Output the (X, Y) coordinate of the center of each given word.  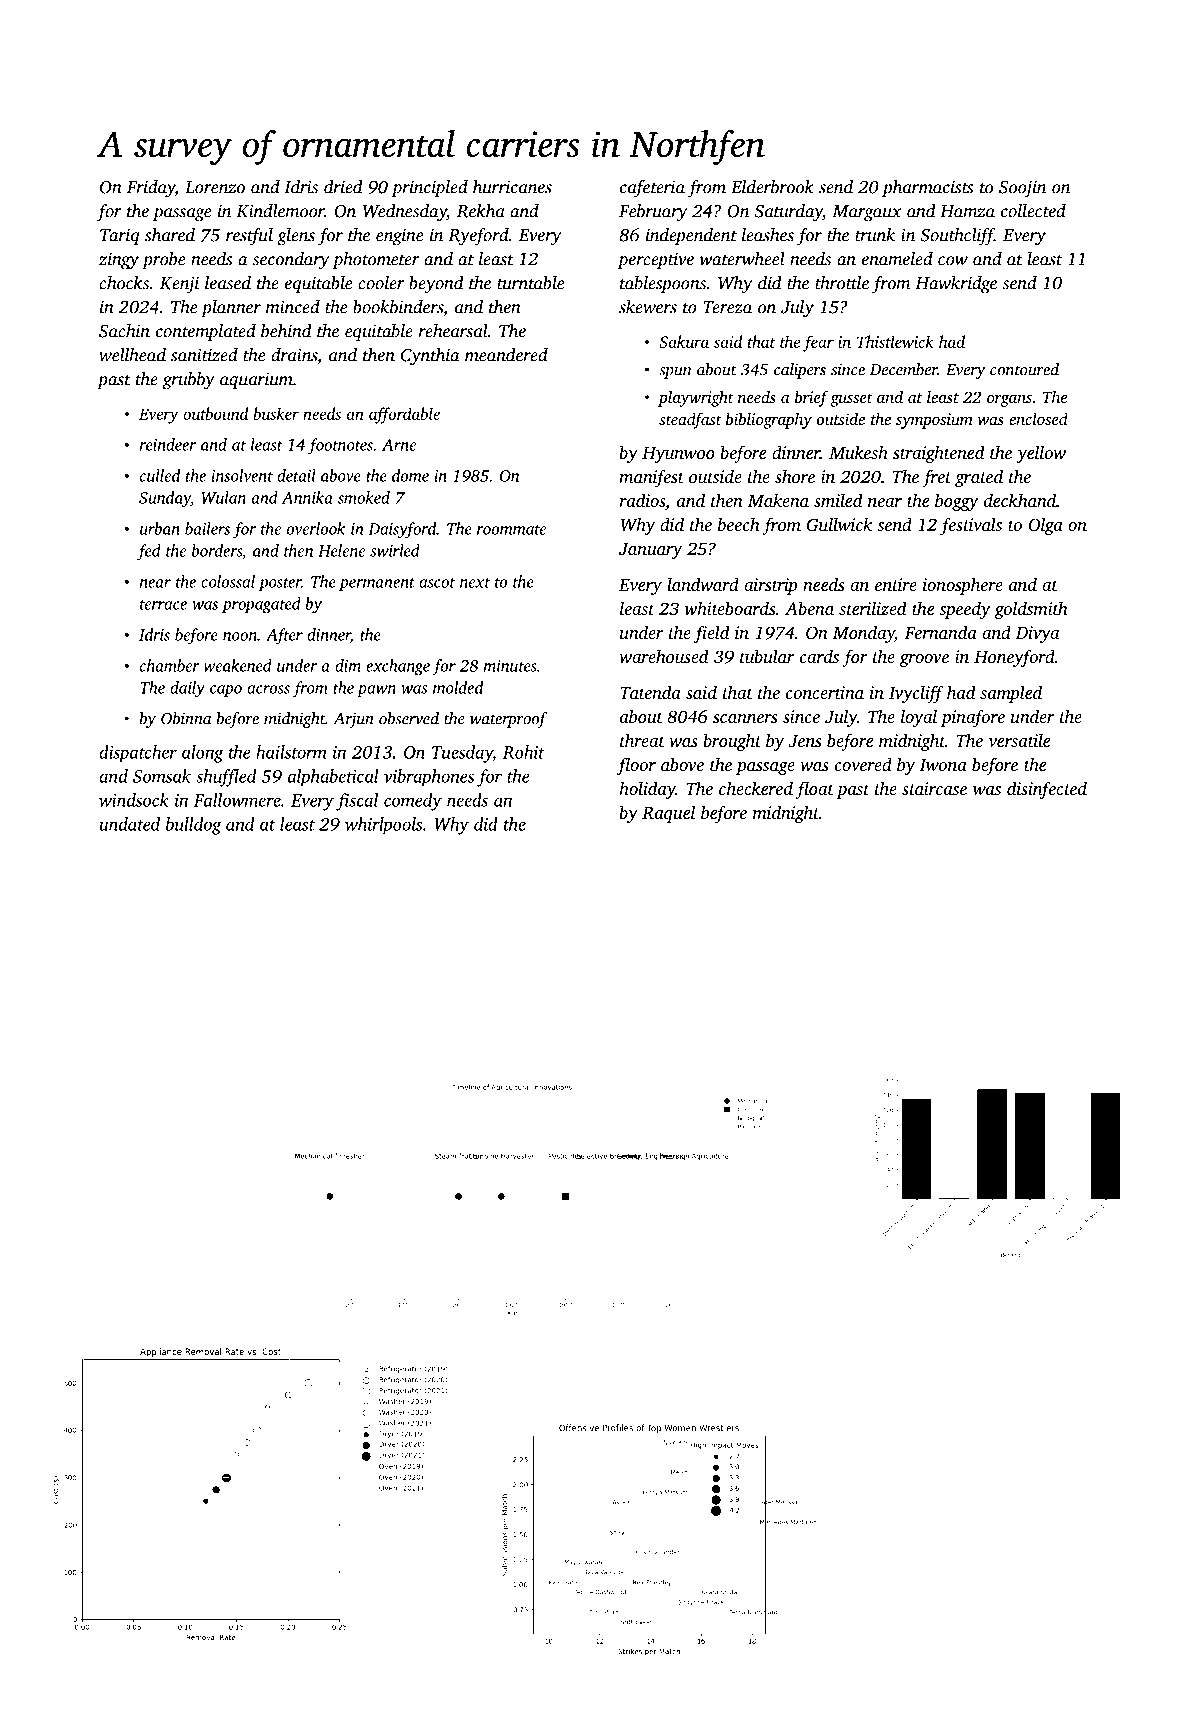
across (268, 689)
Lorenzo (215, 187)
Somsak (162, 776)
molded (458, 687)
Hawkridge (956, 285)
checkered (756, 788)
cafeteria (652, 189)
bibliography (769, 420)
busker (276, 413)
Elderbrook (772, 187)
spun (675, 373)
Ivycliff (916, 694)
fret (936, 478)
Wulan (223, 497)
